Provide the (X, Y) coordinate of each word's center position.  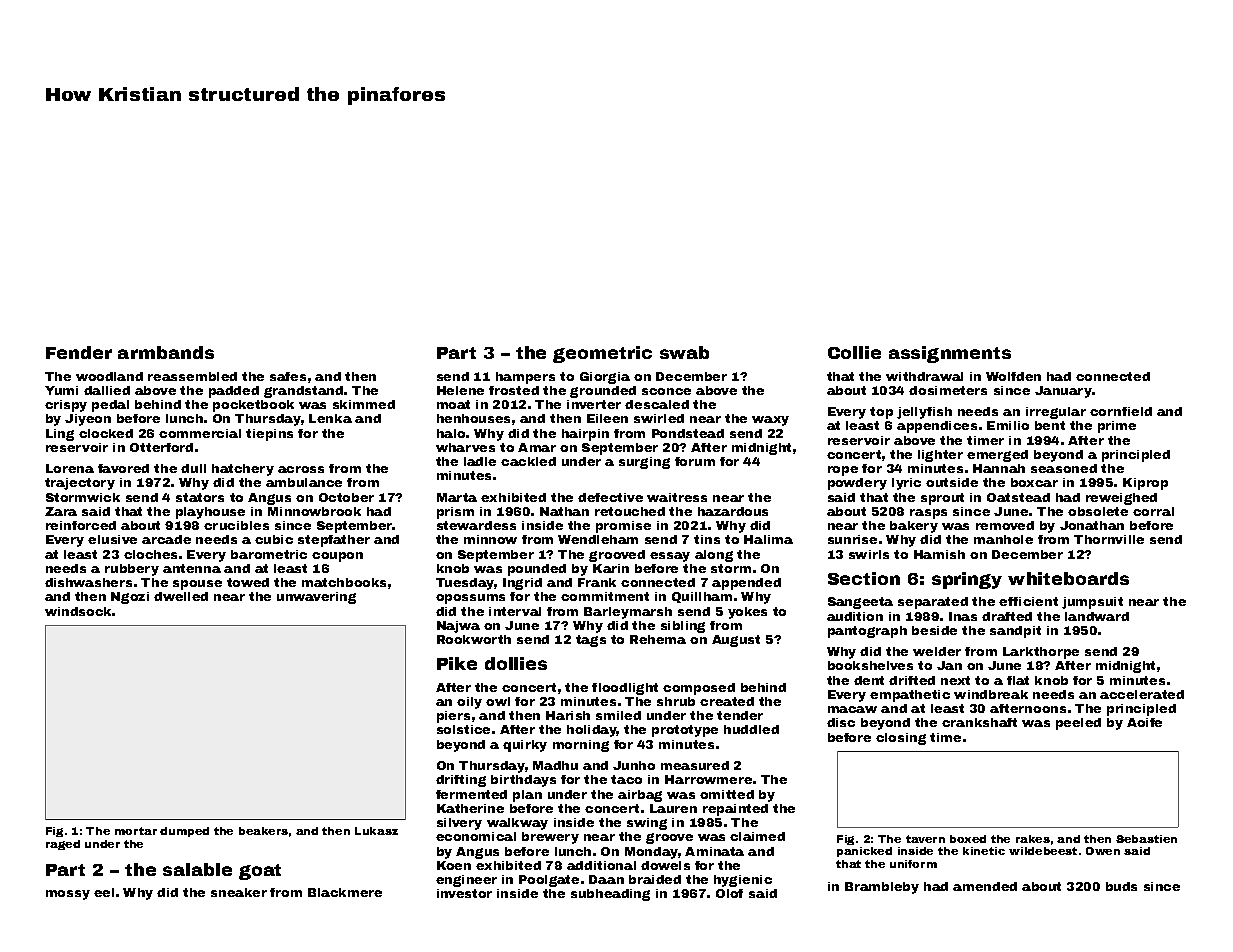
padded (234, 392)
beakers (263, 831)
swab (684, 352)
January (1063, 392)
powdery (857, 484)
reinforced (81, 525)
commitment (605, 596)
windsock (78, 611)
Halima (768, 539)
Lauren (673, 808)
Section (864, 578)
